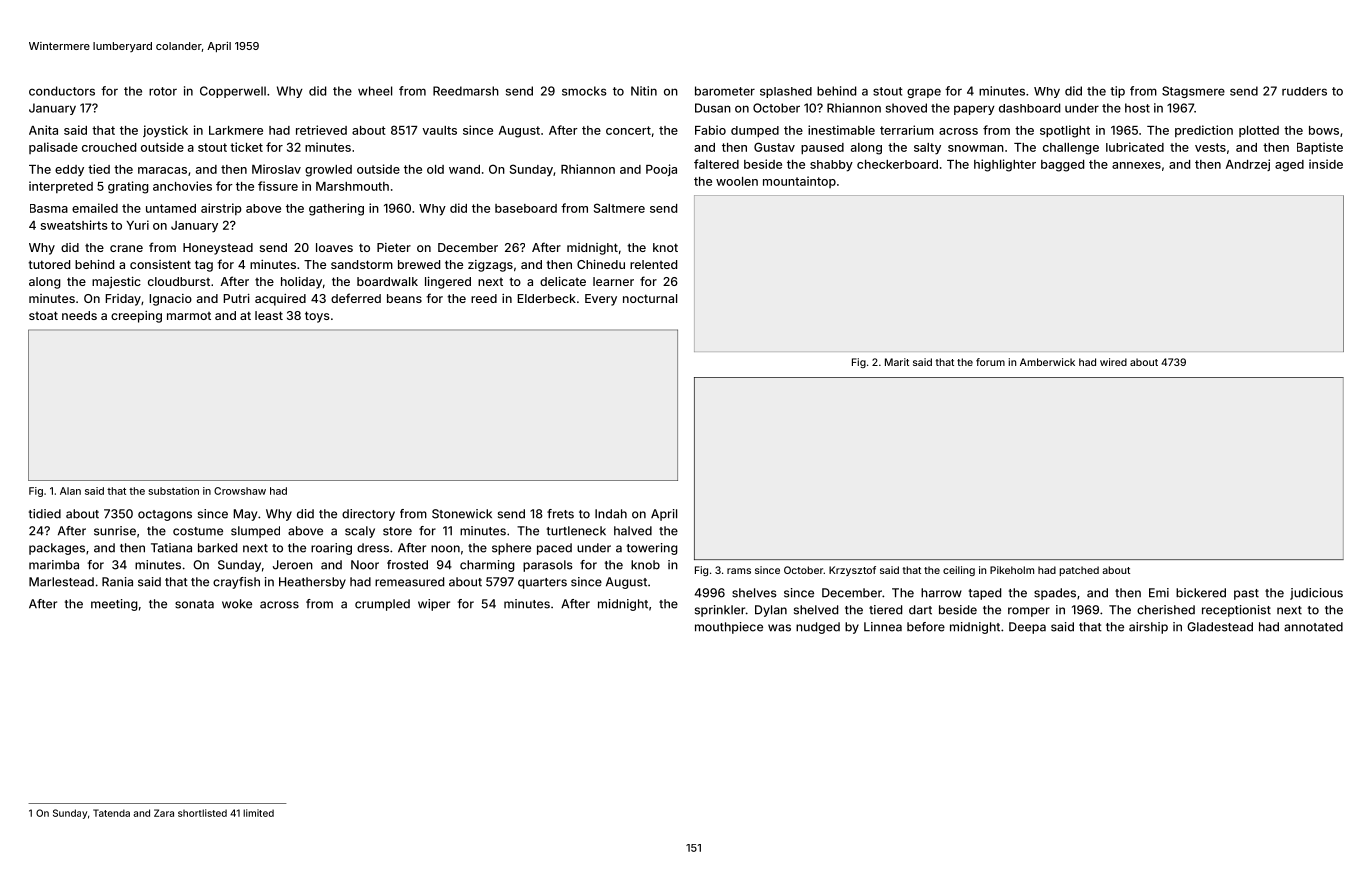 The width and height of the document is (1372, 887). I want to click on spades, so click(1055, 594).
